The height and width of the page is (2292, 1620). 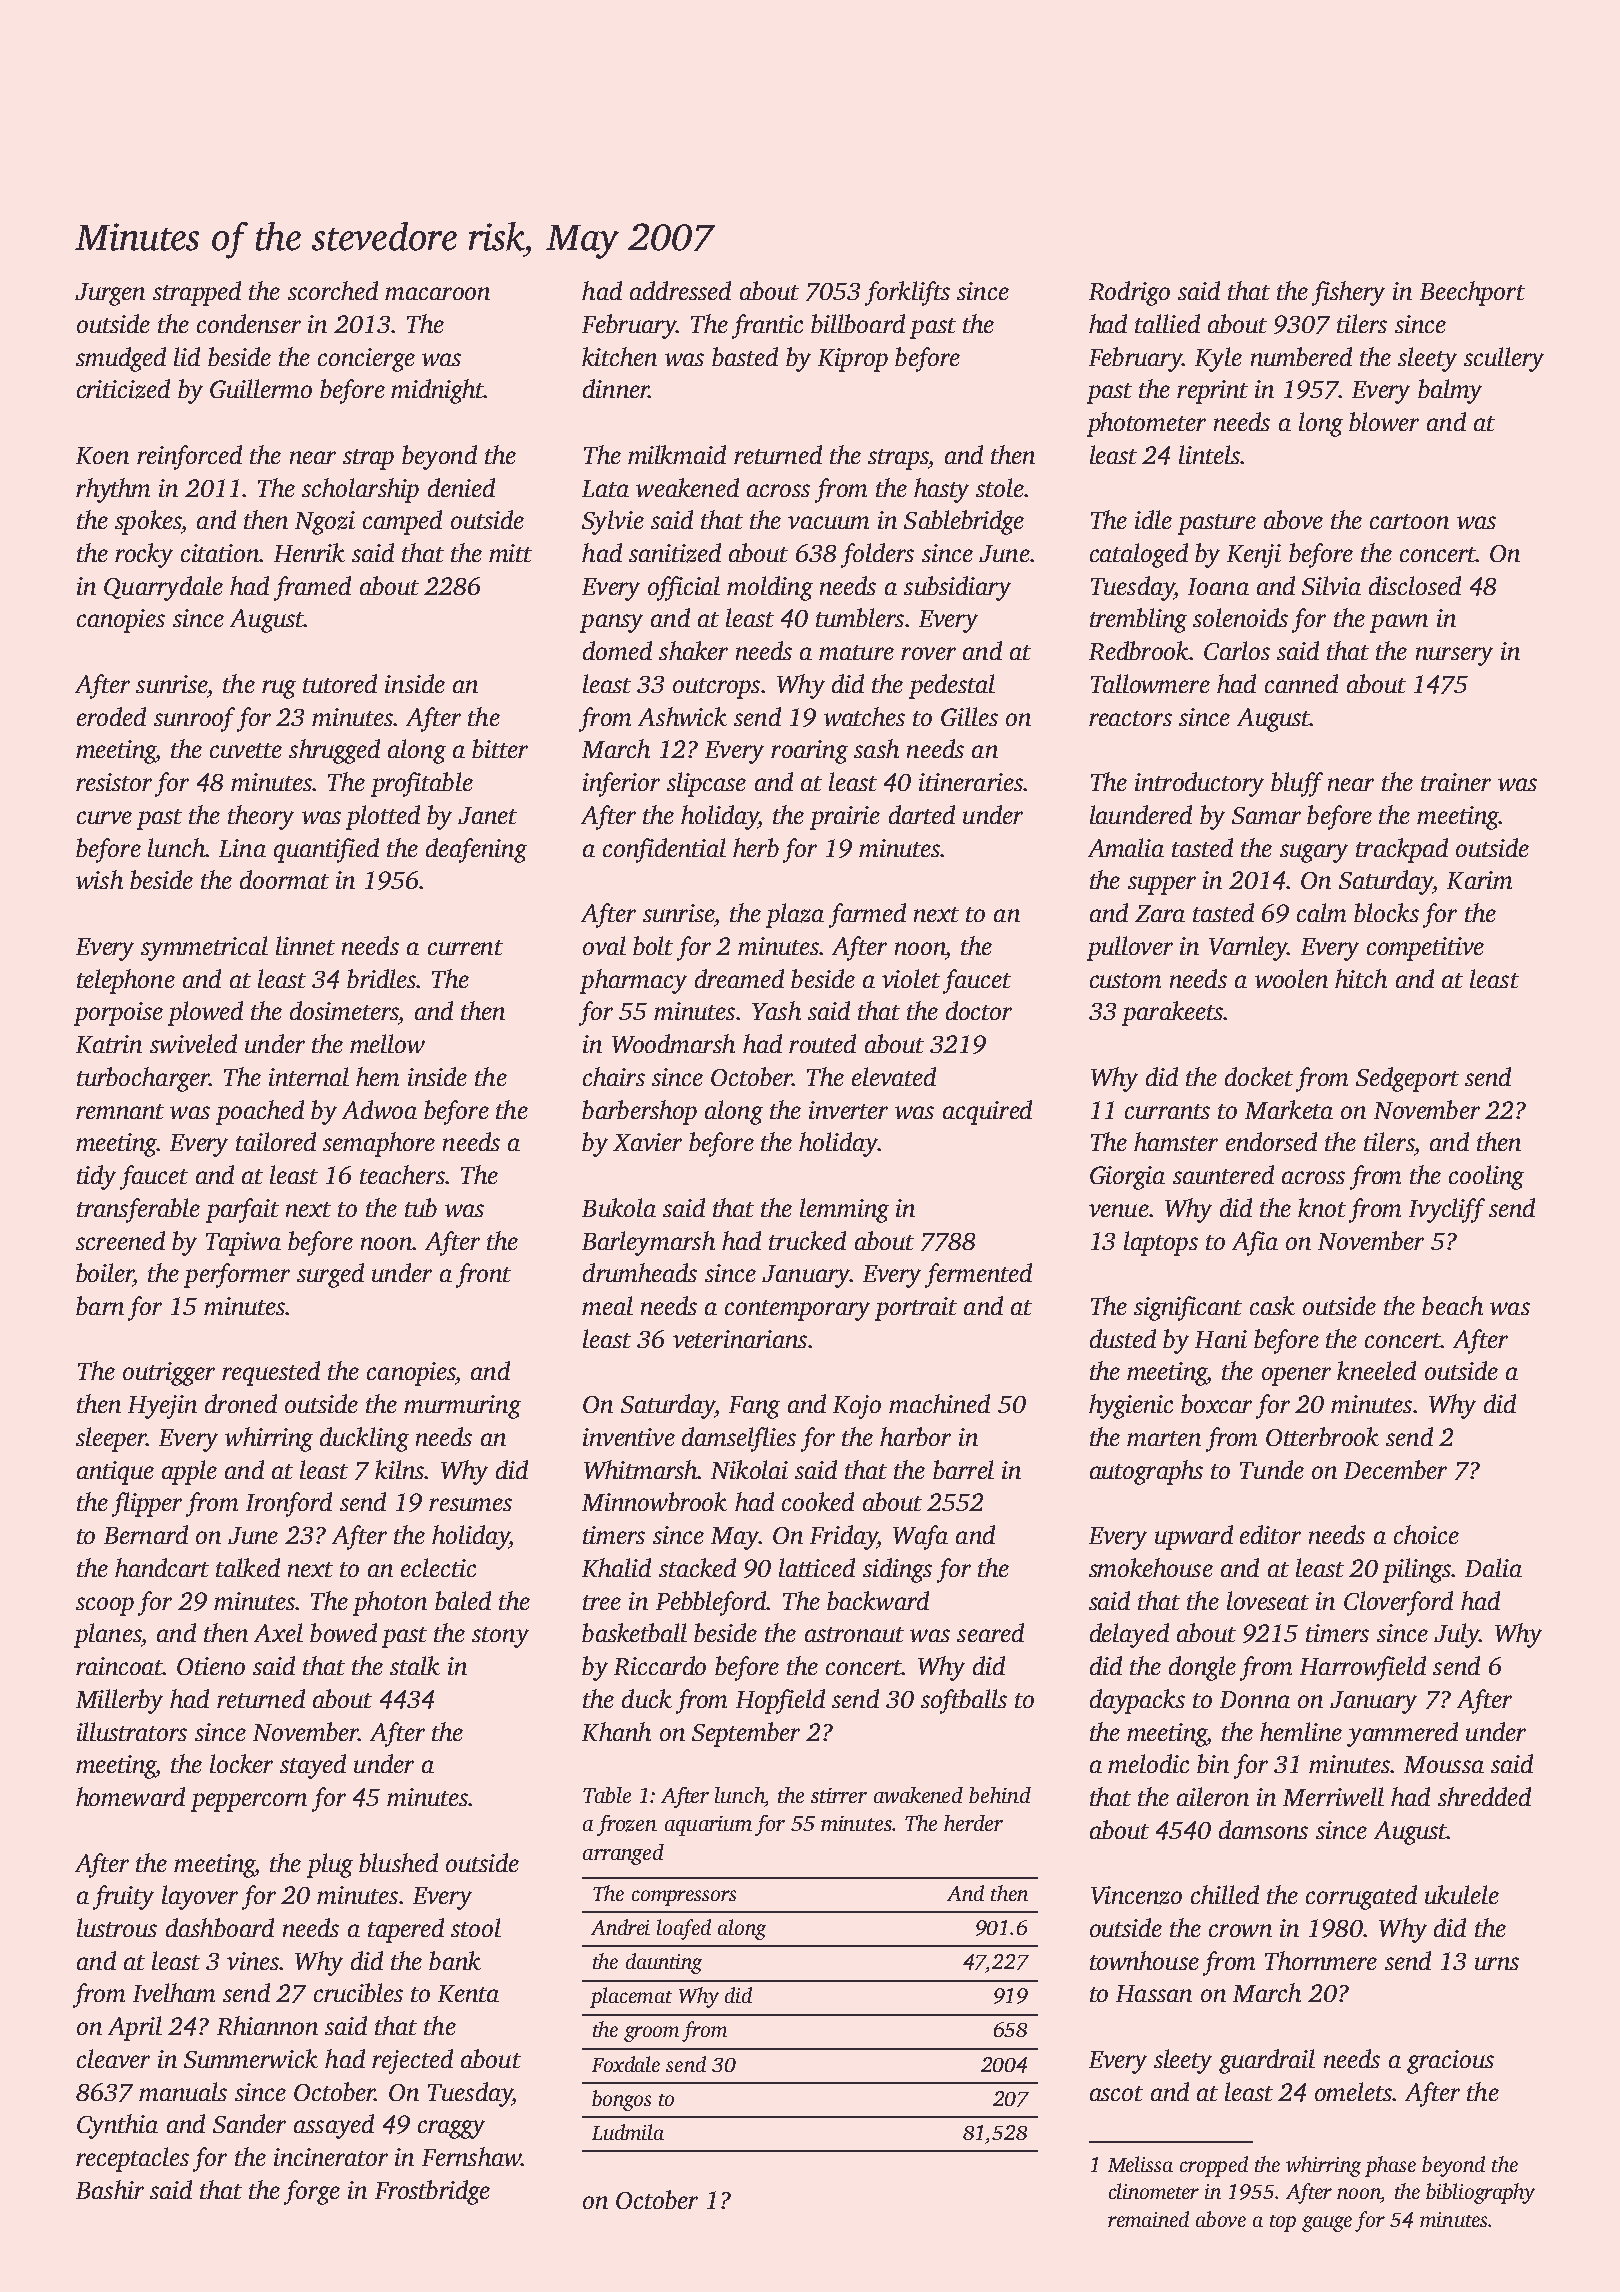 I want to click on Bashir, so click(x=110, y=2189).
